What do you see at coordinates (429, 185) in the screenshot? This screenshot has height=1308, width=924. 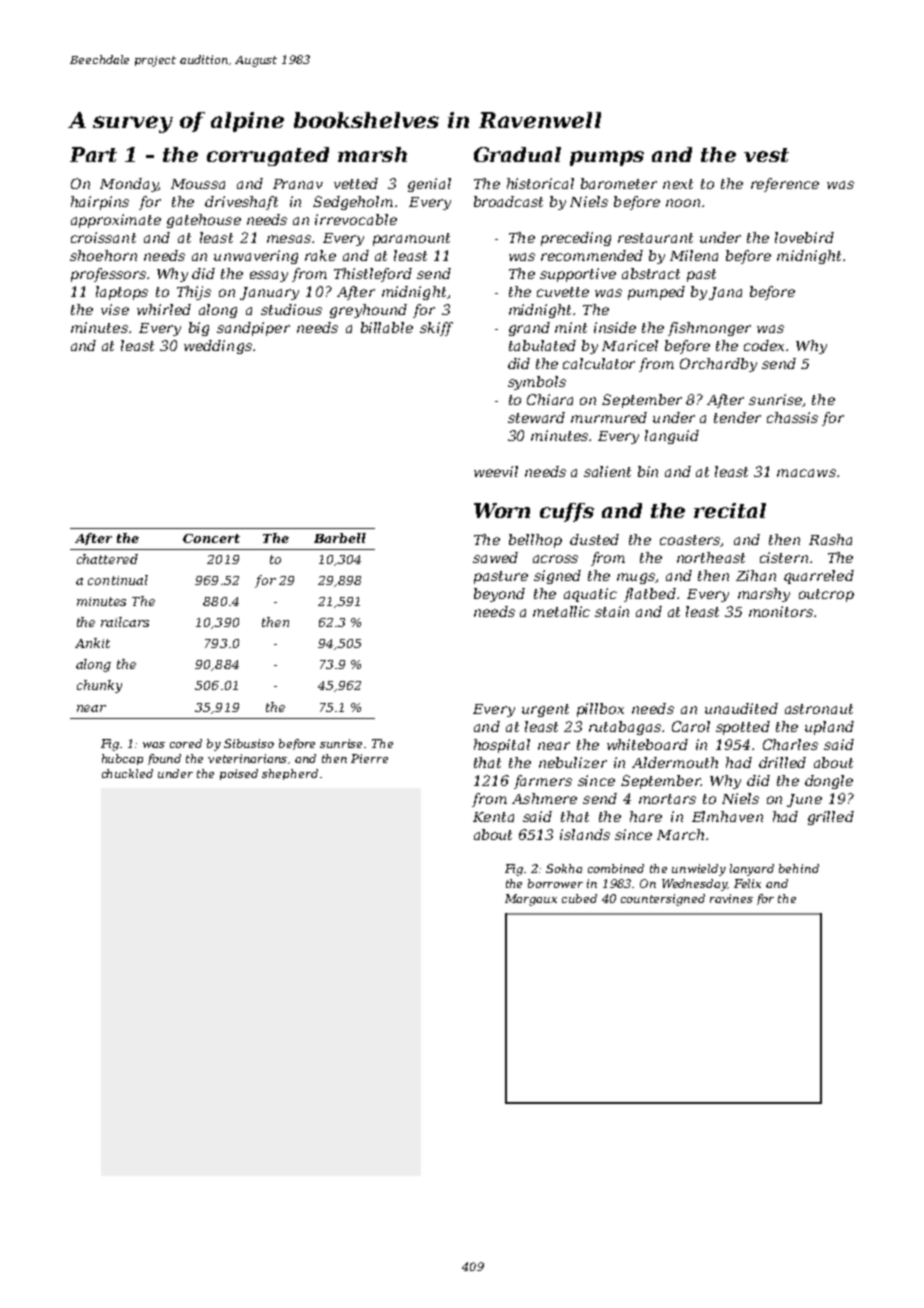 I see `genial` at bounding box center [429, 185].
